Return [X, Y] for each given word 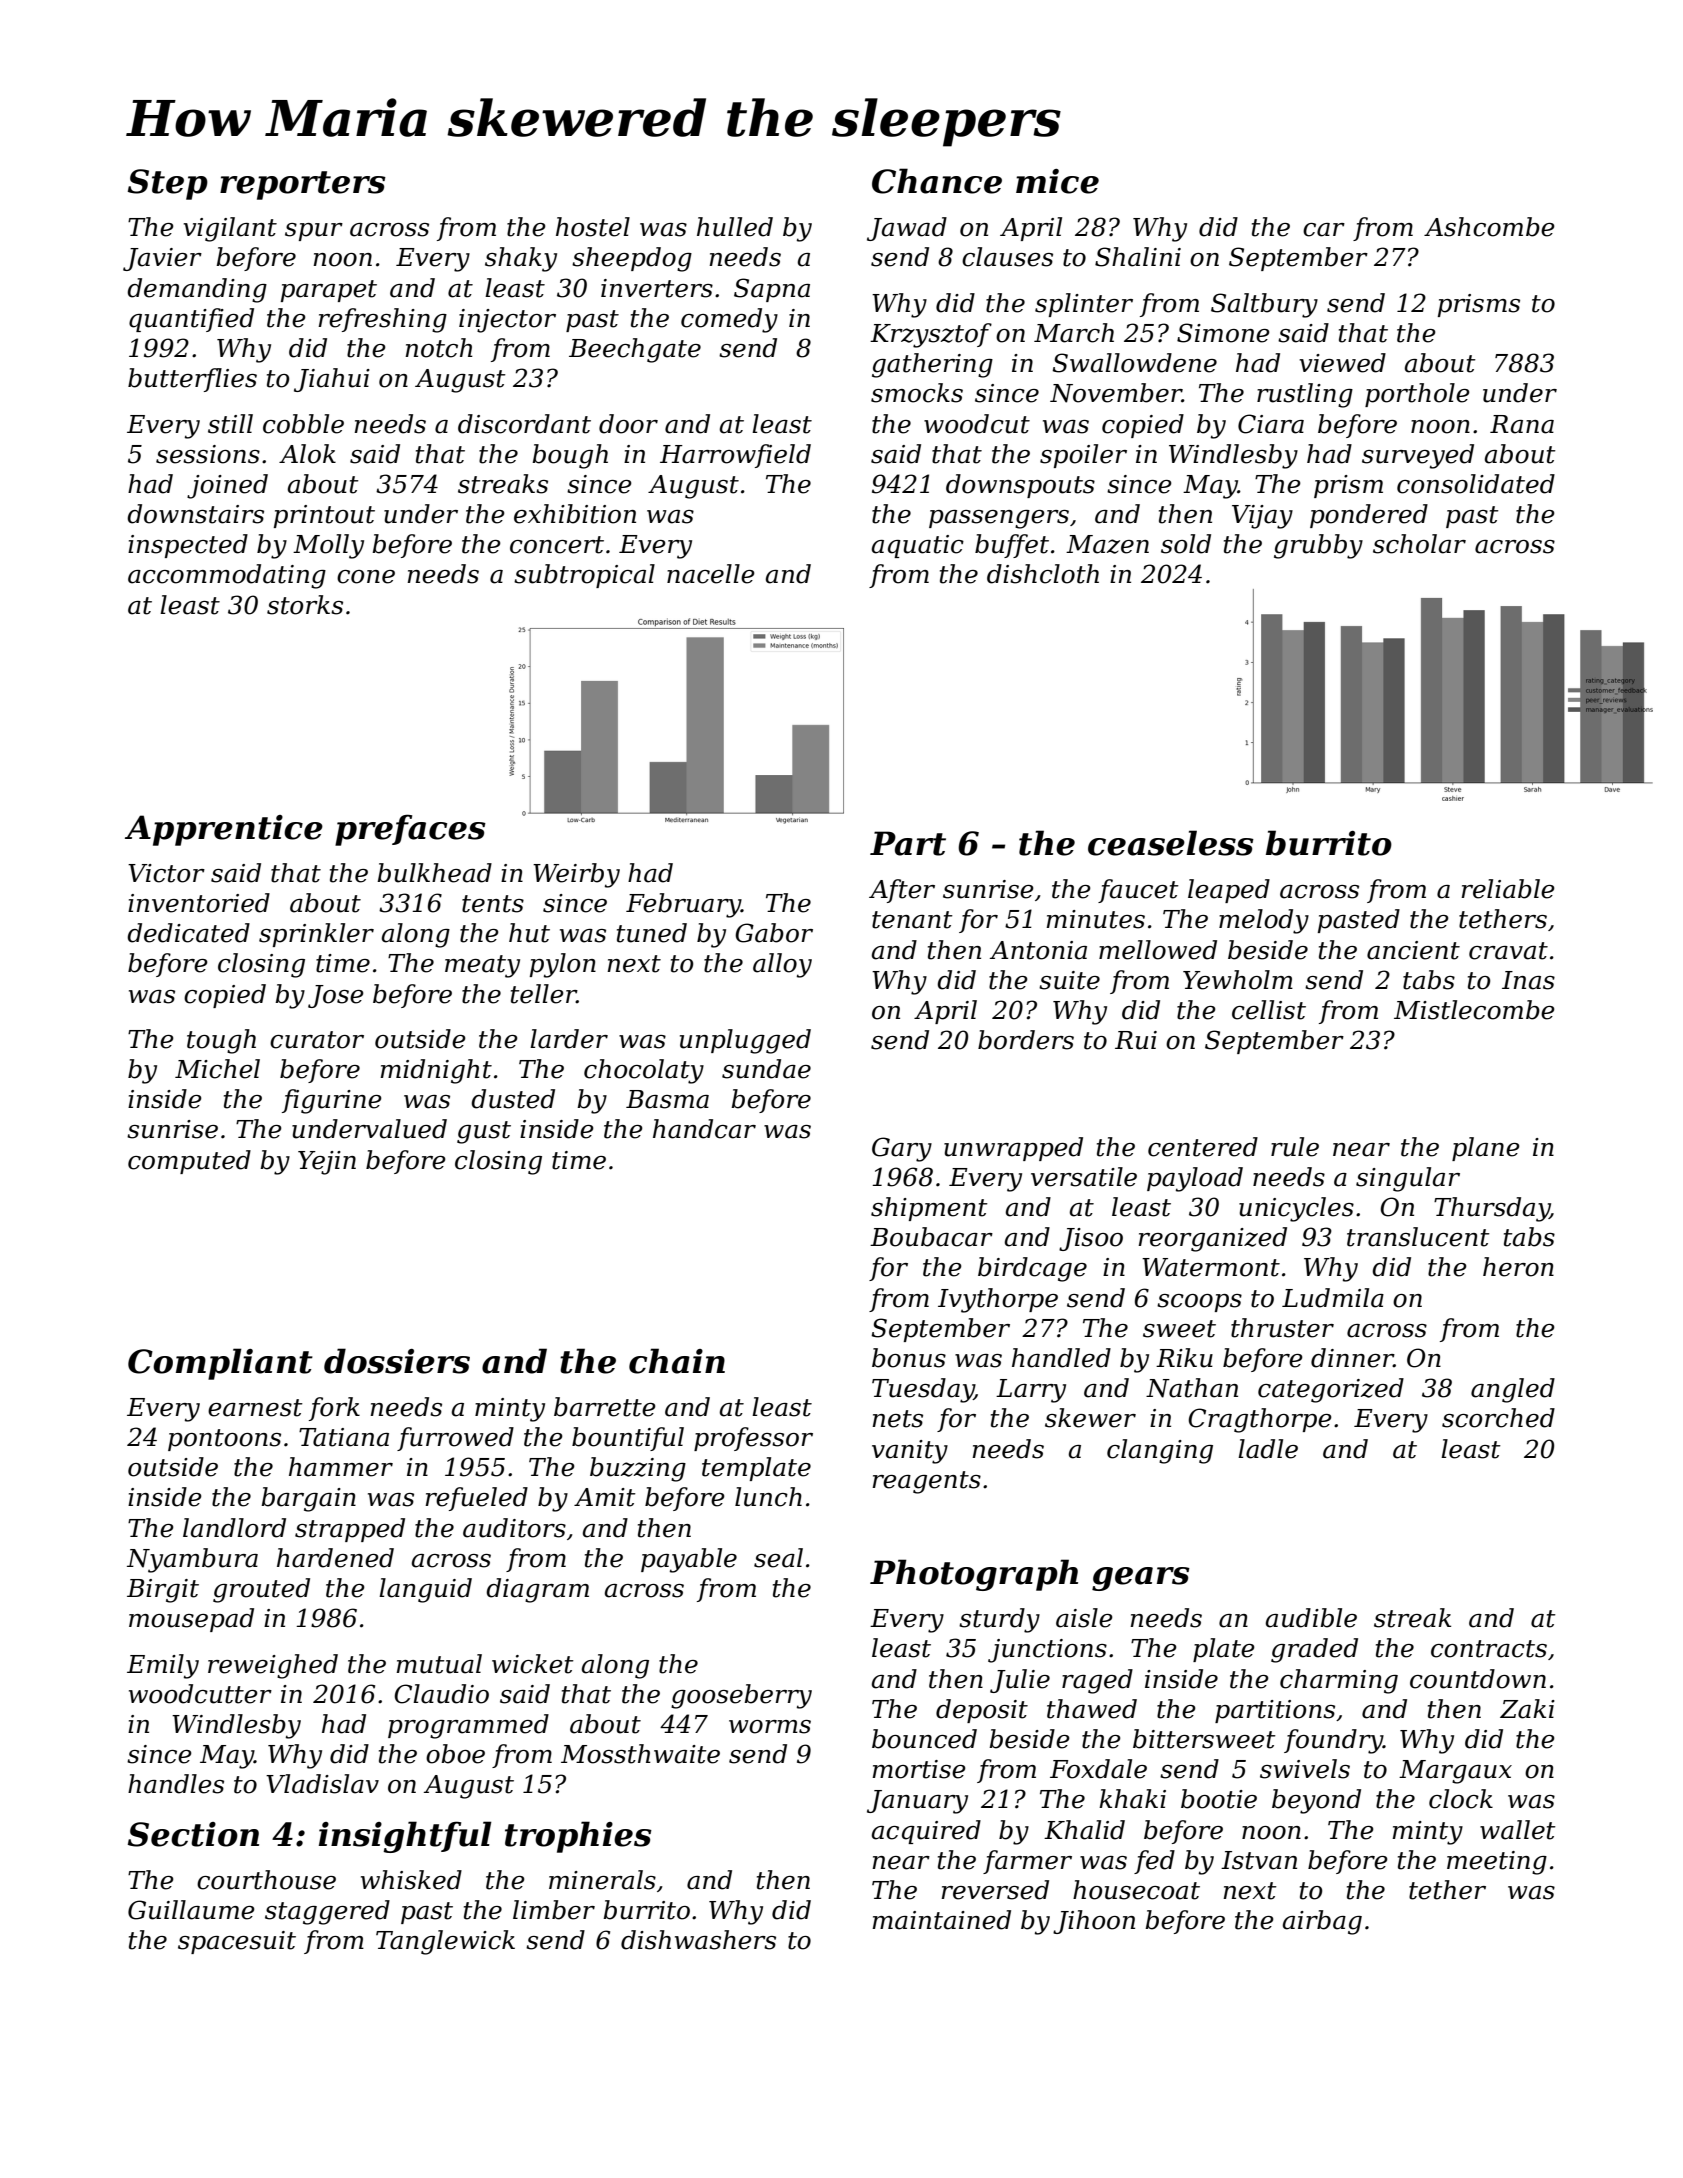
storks [305, 605]
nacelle [711, 574]
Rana [1522, 424]
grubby [1318, 546]
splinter [1084, 305]
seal [778, 1558]
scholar [1419, 544]
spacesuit [237, 1942]
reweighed [273, 1666]
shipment [929, 1209]
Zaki [1527, 1709]
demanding [197, 290]
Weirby [576, 875]
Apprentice [224, 830]
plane [1486, 1149]
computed [189, 1162]
